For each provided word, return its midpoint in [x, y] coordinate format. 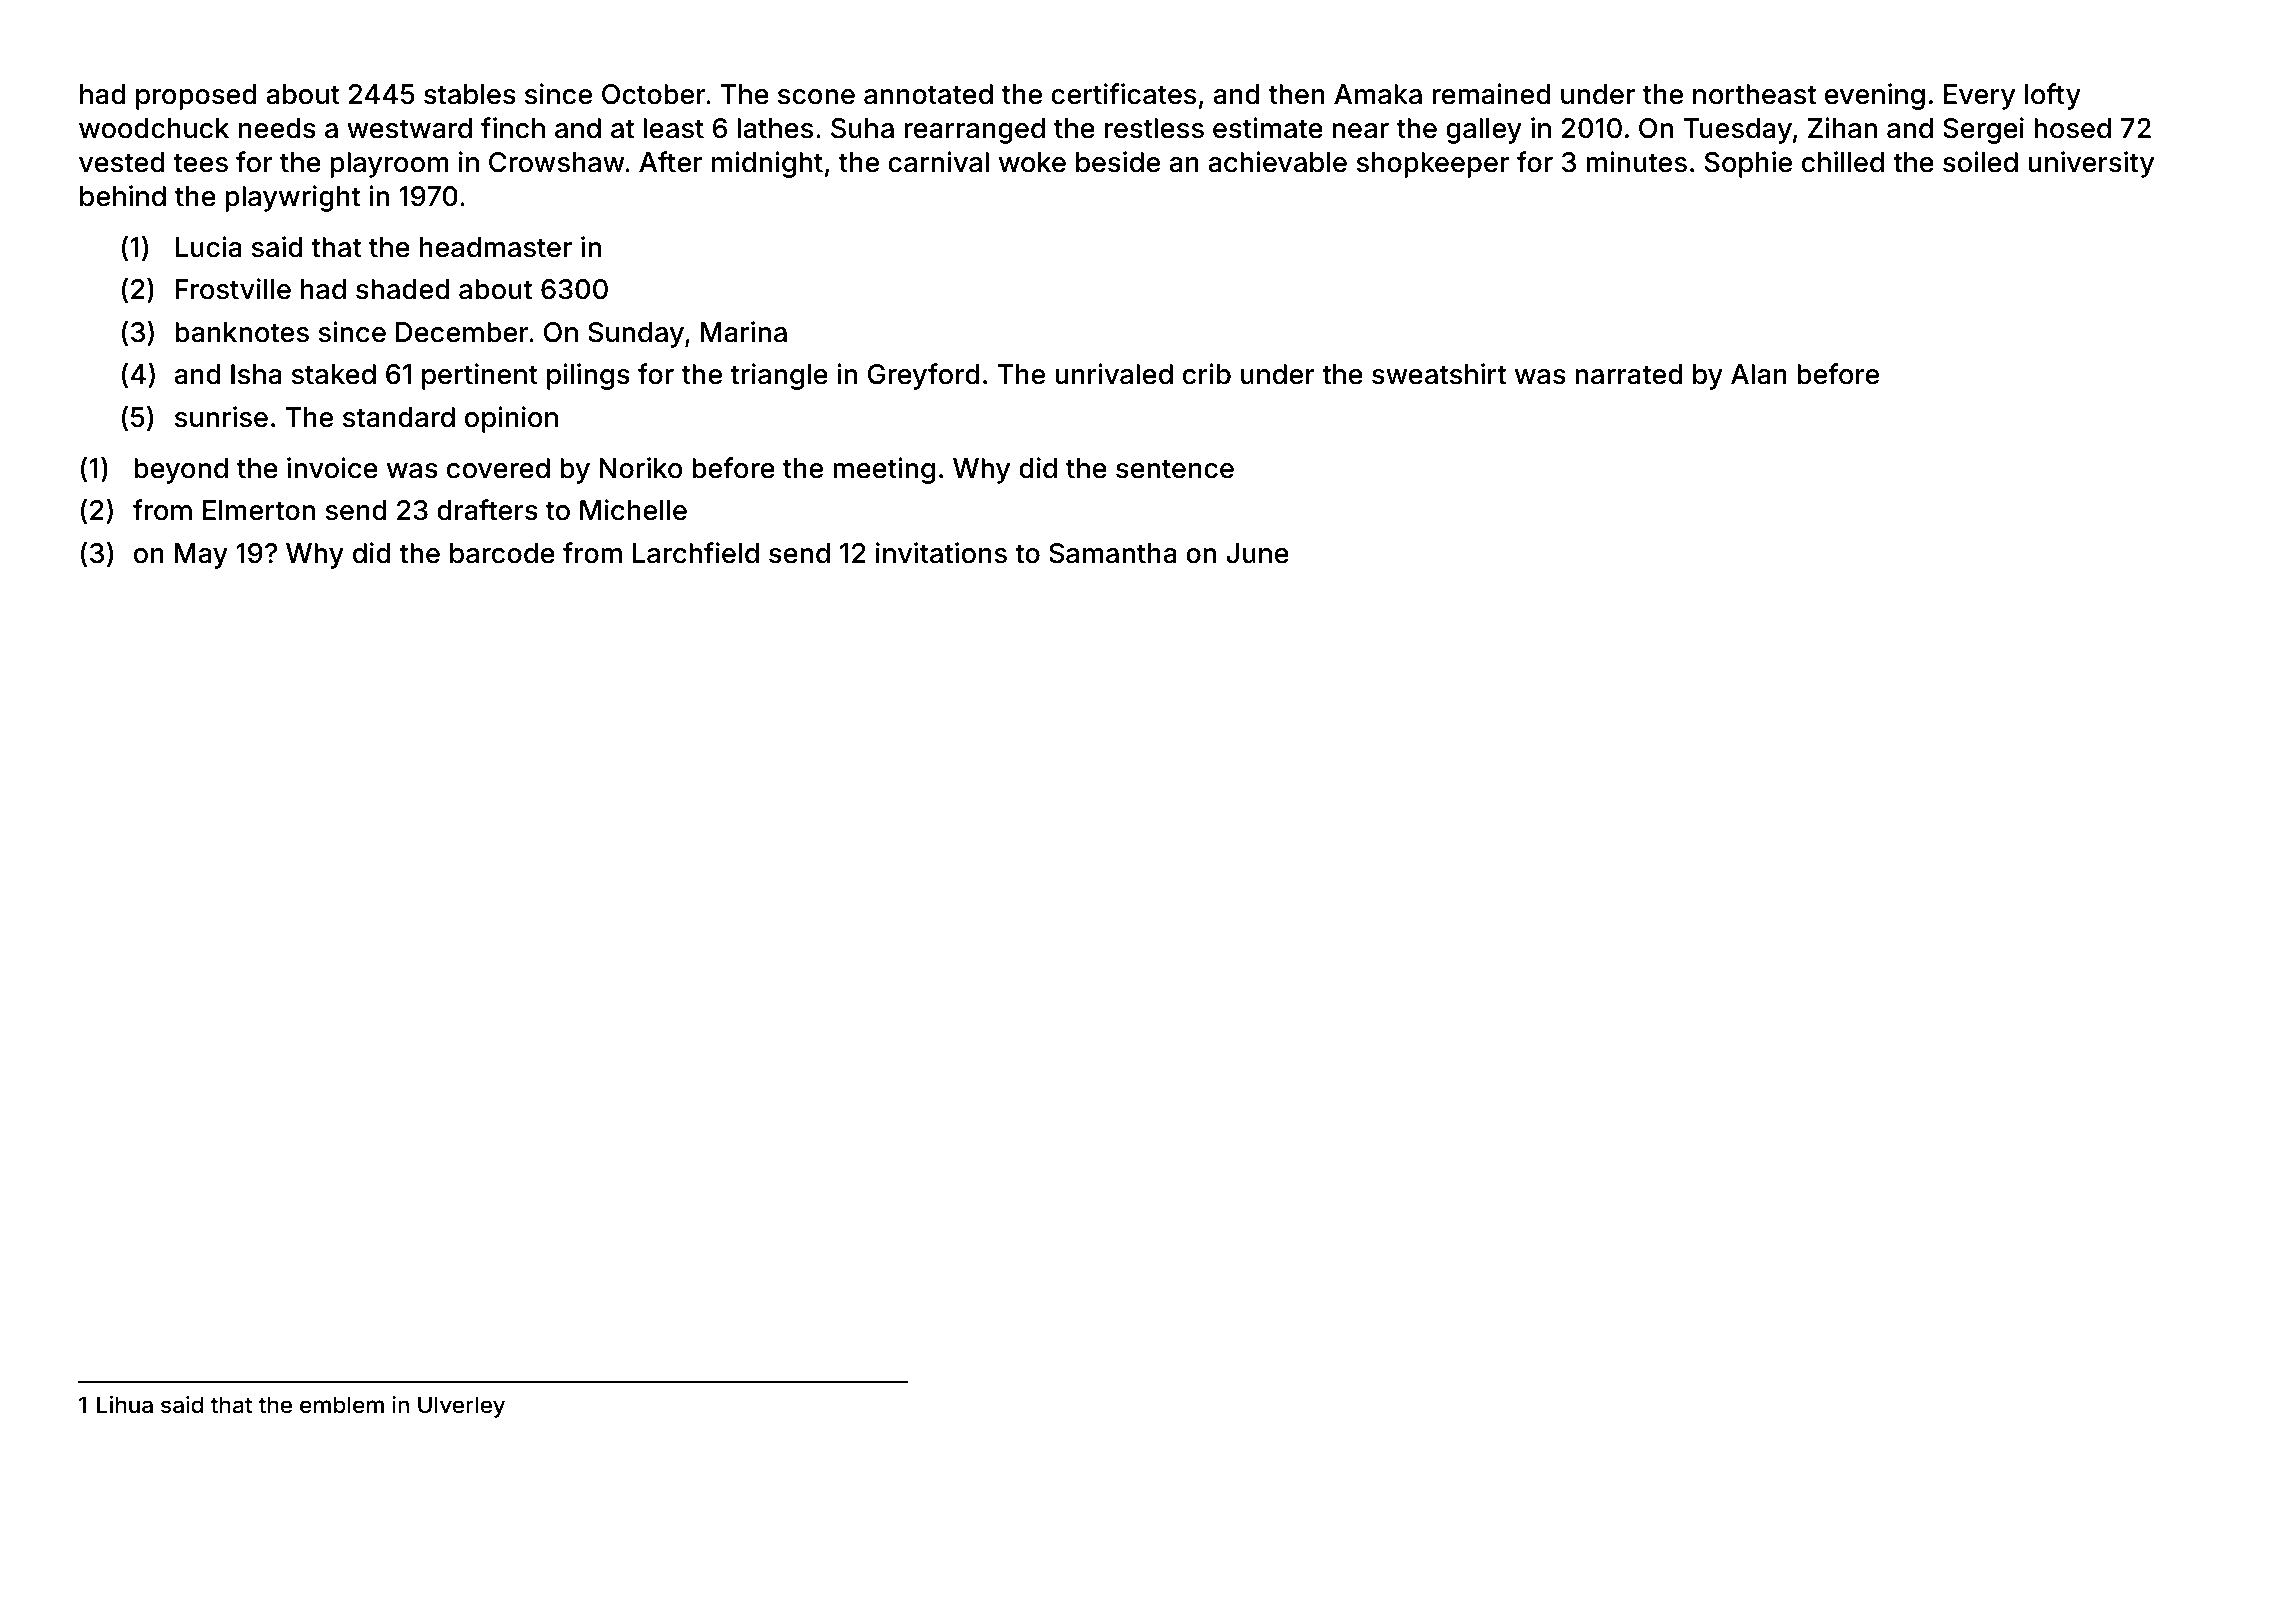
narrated [1629, 374]
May [201, 556]
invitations [941, 553]
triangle [779, 376]
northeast [1754, 94]
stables [470, 94]
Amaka [1378, 94]
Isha [256, 374]
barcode [502, 553]
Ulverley [461, 1407]
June [1257, 553]
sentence [1175, 469]
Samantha [1112, 553]
